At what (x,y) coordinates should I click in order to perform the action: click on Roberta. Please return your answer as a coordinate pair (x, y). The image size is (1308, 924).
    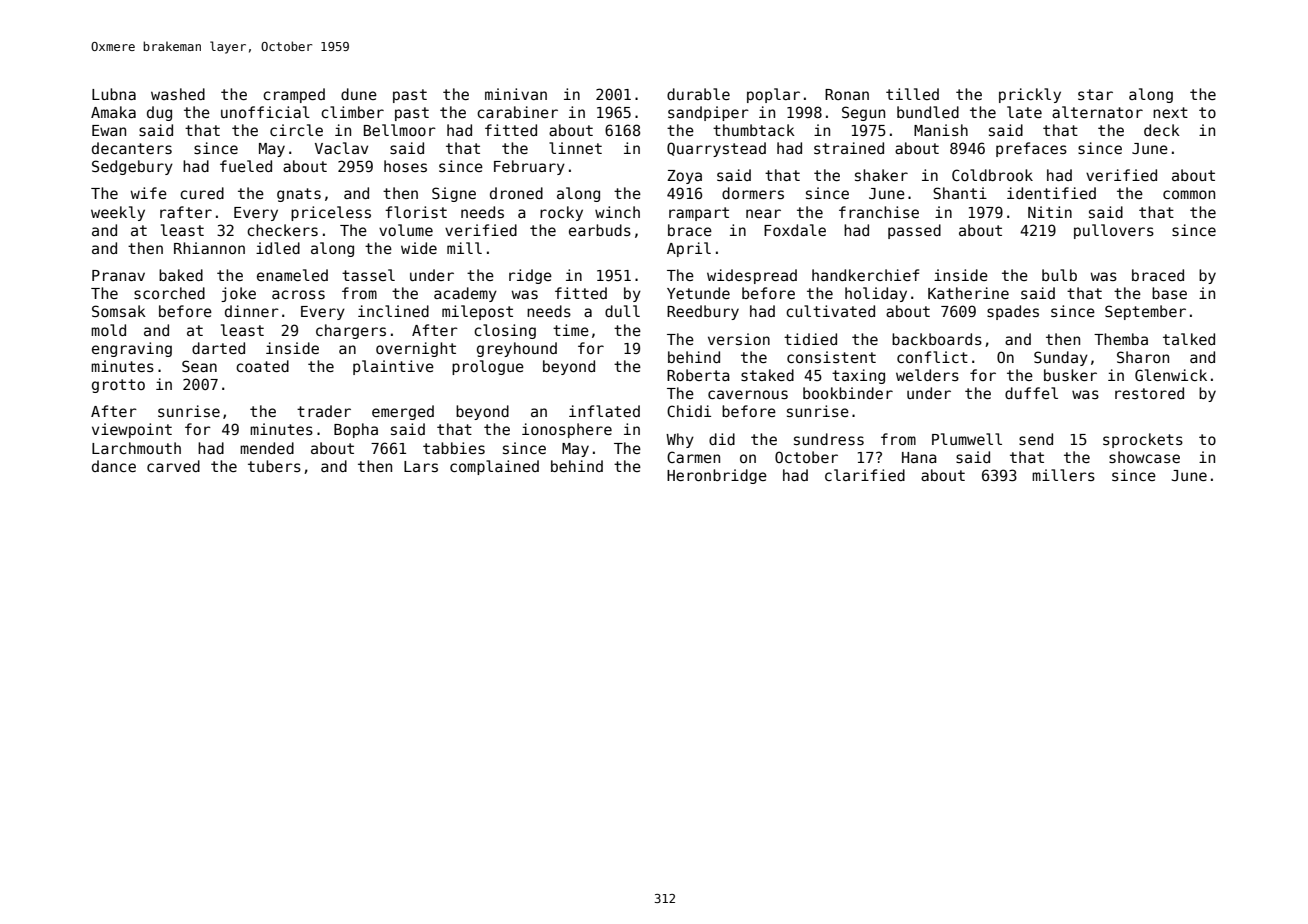
    Looking at the image, I should click on (698, 375).
